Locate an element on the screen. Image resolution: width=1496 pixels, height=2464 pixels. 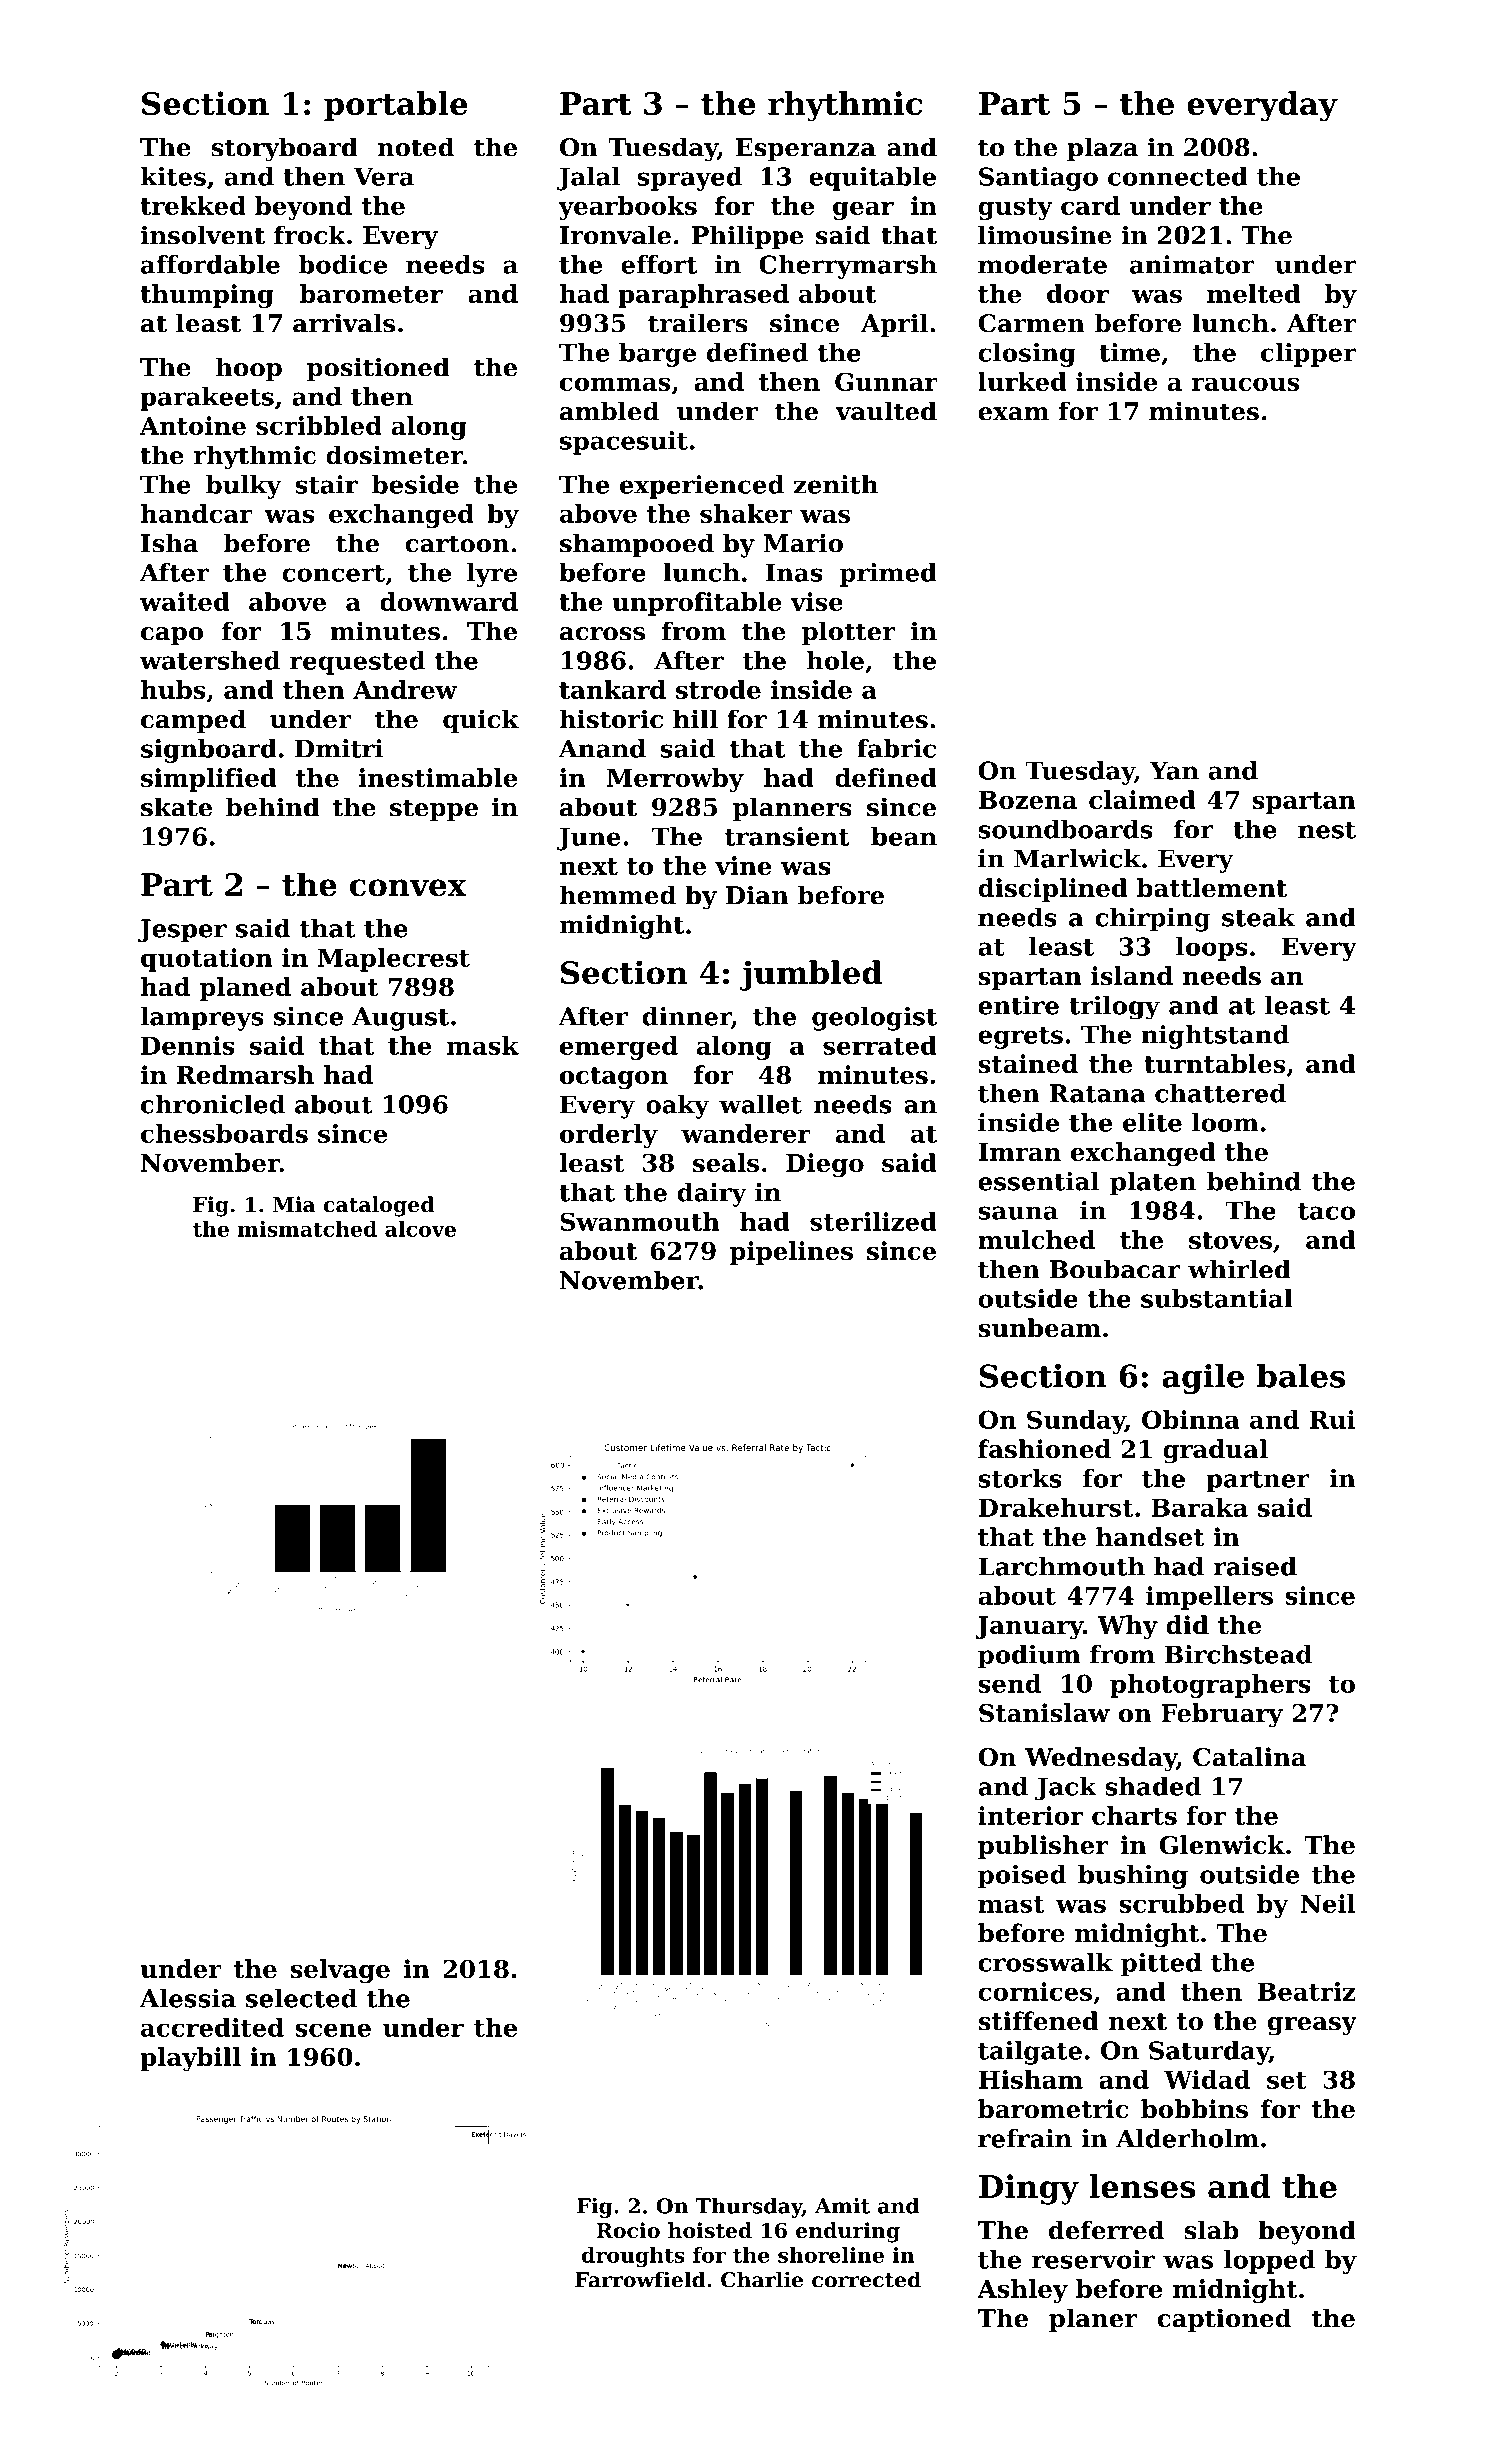
Farrowfield is located at coordinates (640, 2279).
